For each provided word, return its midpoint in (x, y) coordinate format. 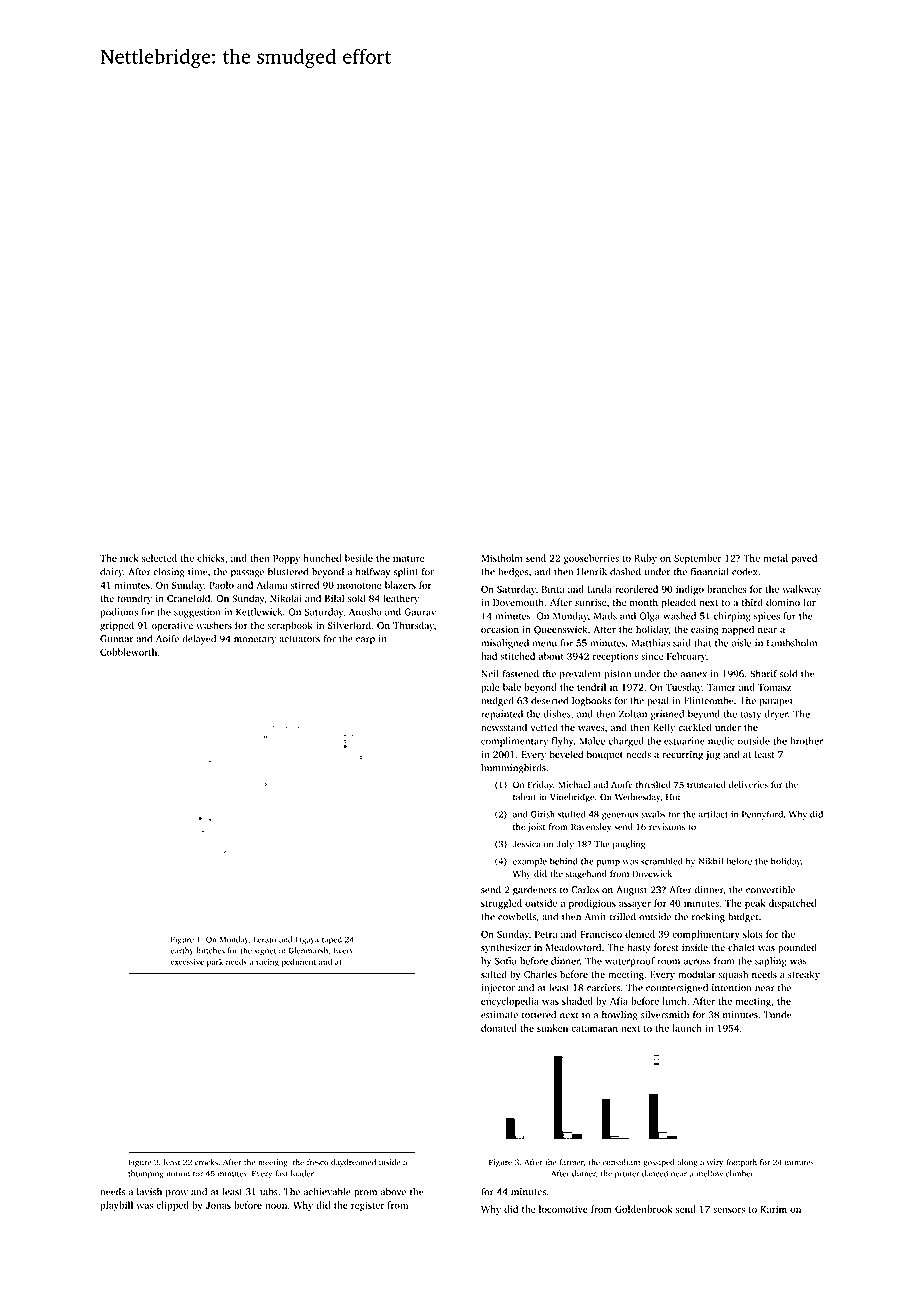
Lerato (265, 940)
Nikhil (711, 861)
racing (267, 963)
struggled (501, 904)
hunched (322, 558)
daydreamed (353, 1163)
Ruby (645, 559)
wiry (715, 1163)
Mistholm (502, 558)
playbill (116, 1206)
